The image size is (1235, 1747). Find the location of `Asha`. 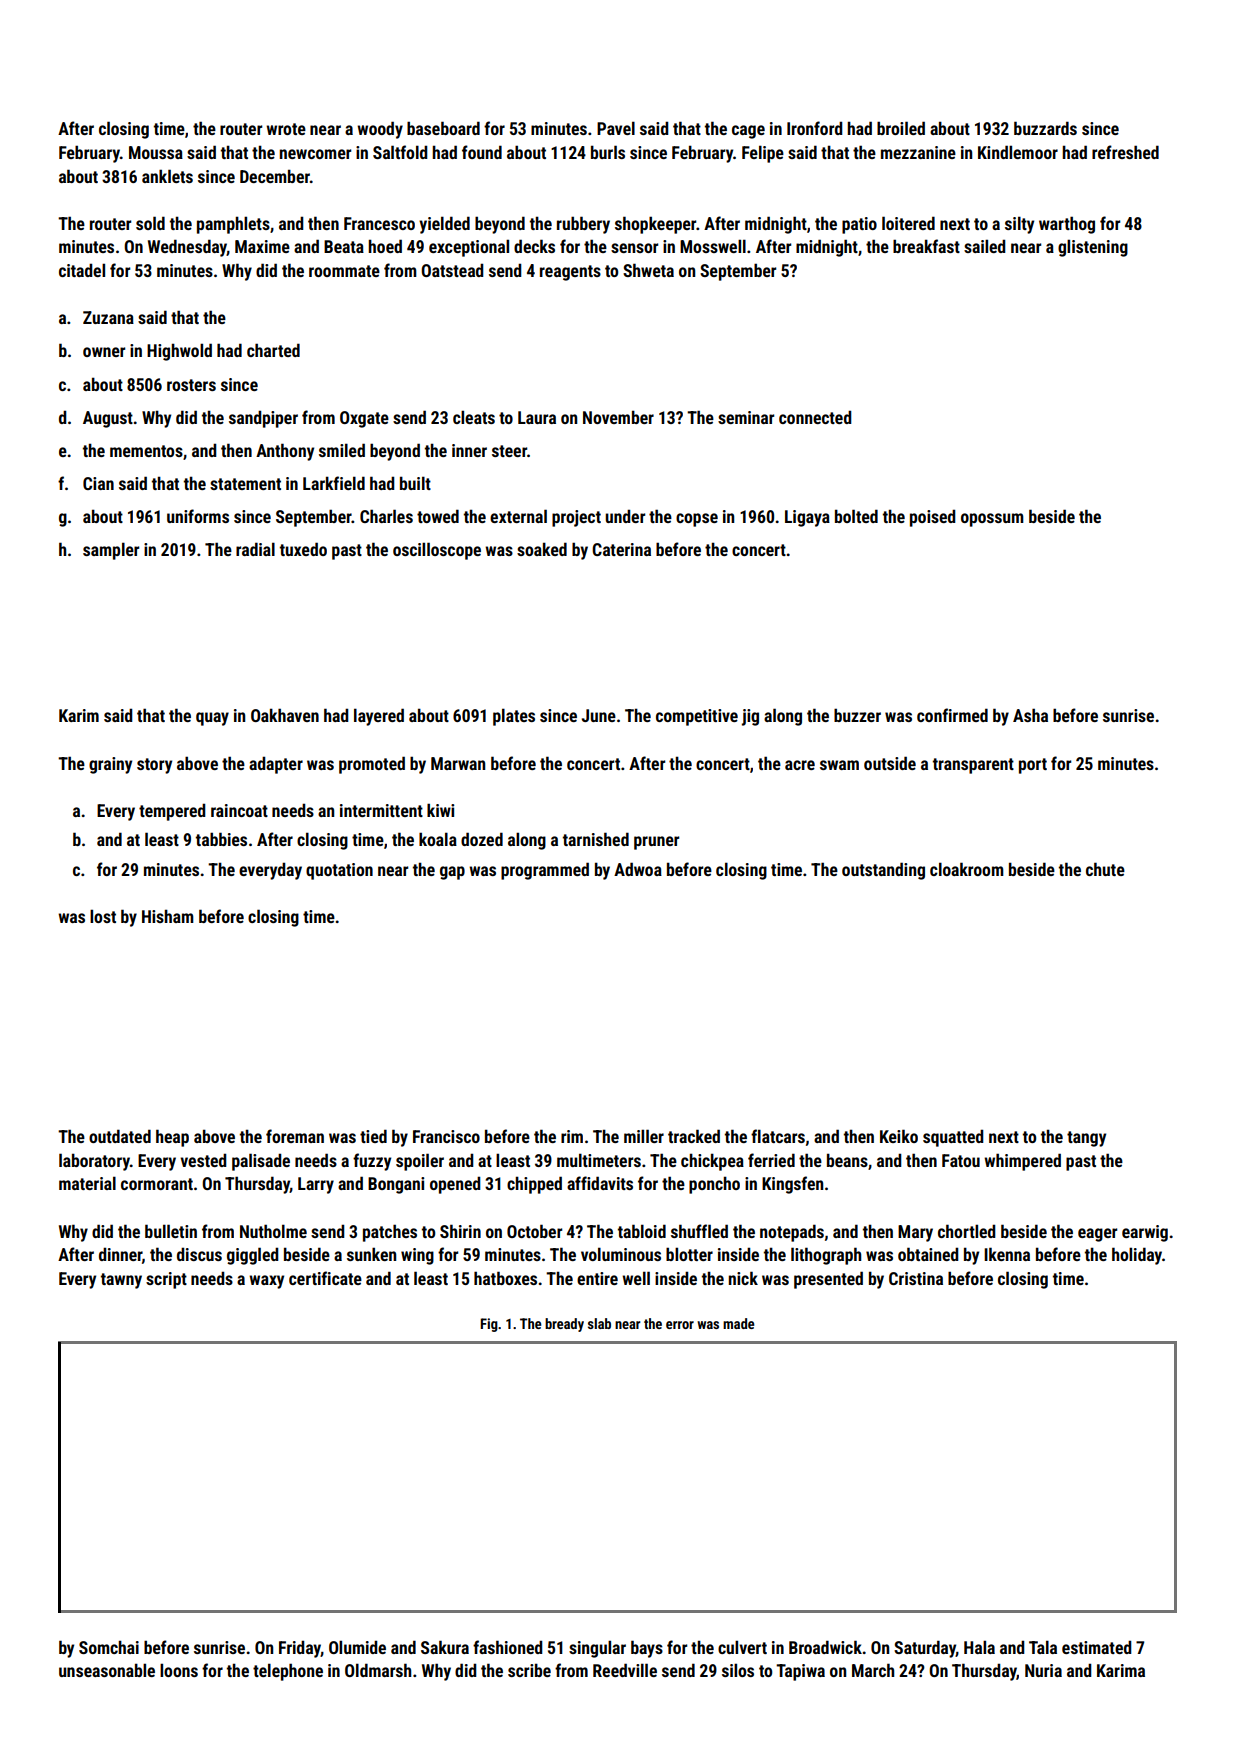

Asha is located at coordinates (1030, 715).
